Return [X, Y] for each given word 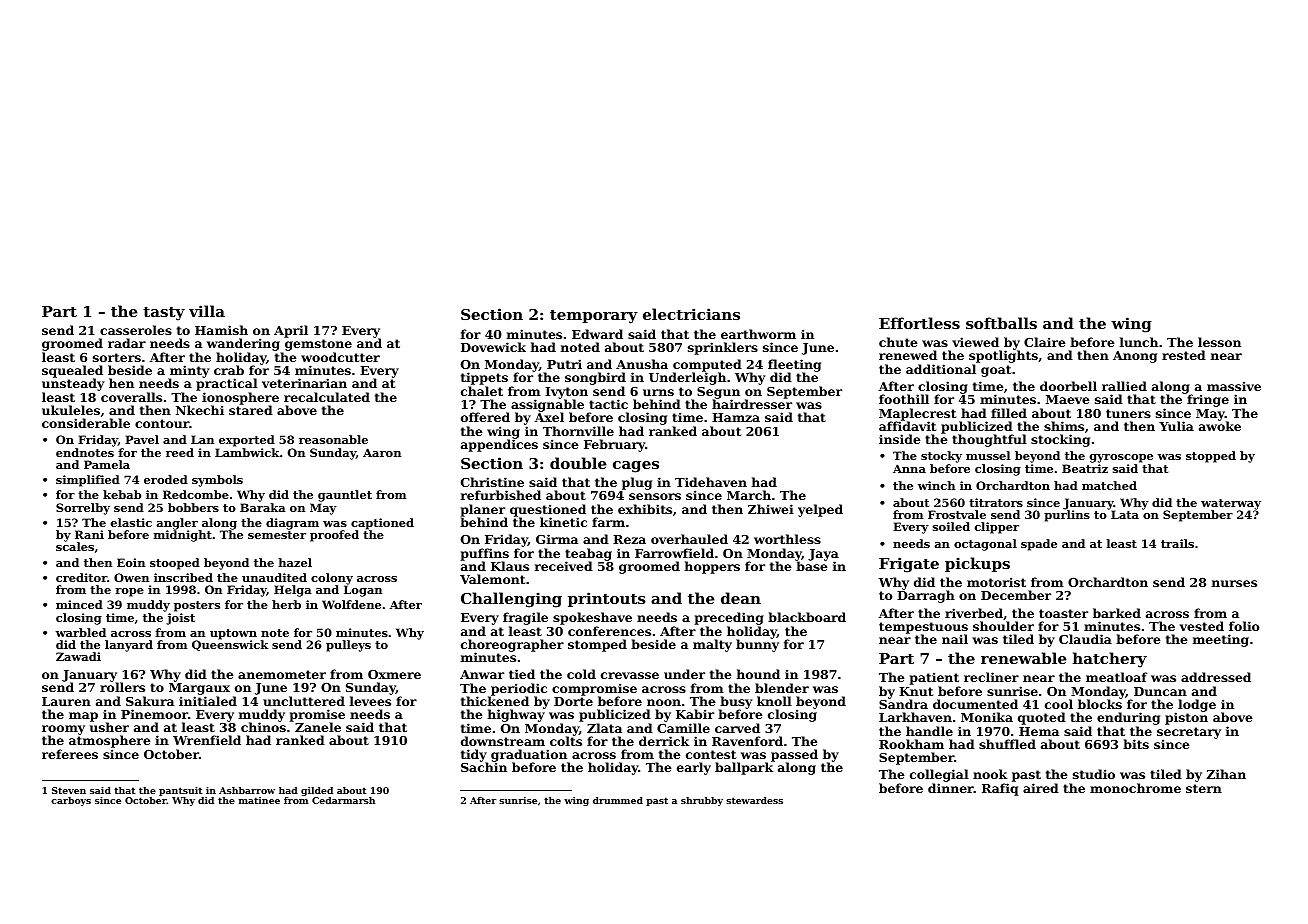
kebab [122, 494]
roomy [63, 730]
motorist [996, 582]
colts [566, 741]
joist [180, 619]
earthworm [758, 334]
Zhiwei [771, 509]
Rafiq [1000, 789]
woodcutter [340, 357]
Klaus [510, 566]
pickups [977, 564]
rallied [1124, 386]
